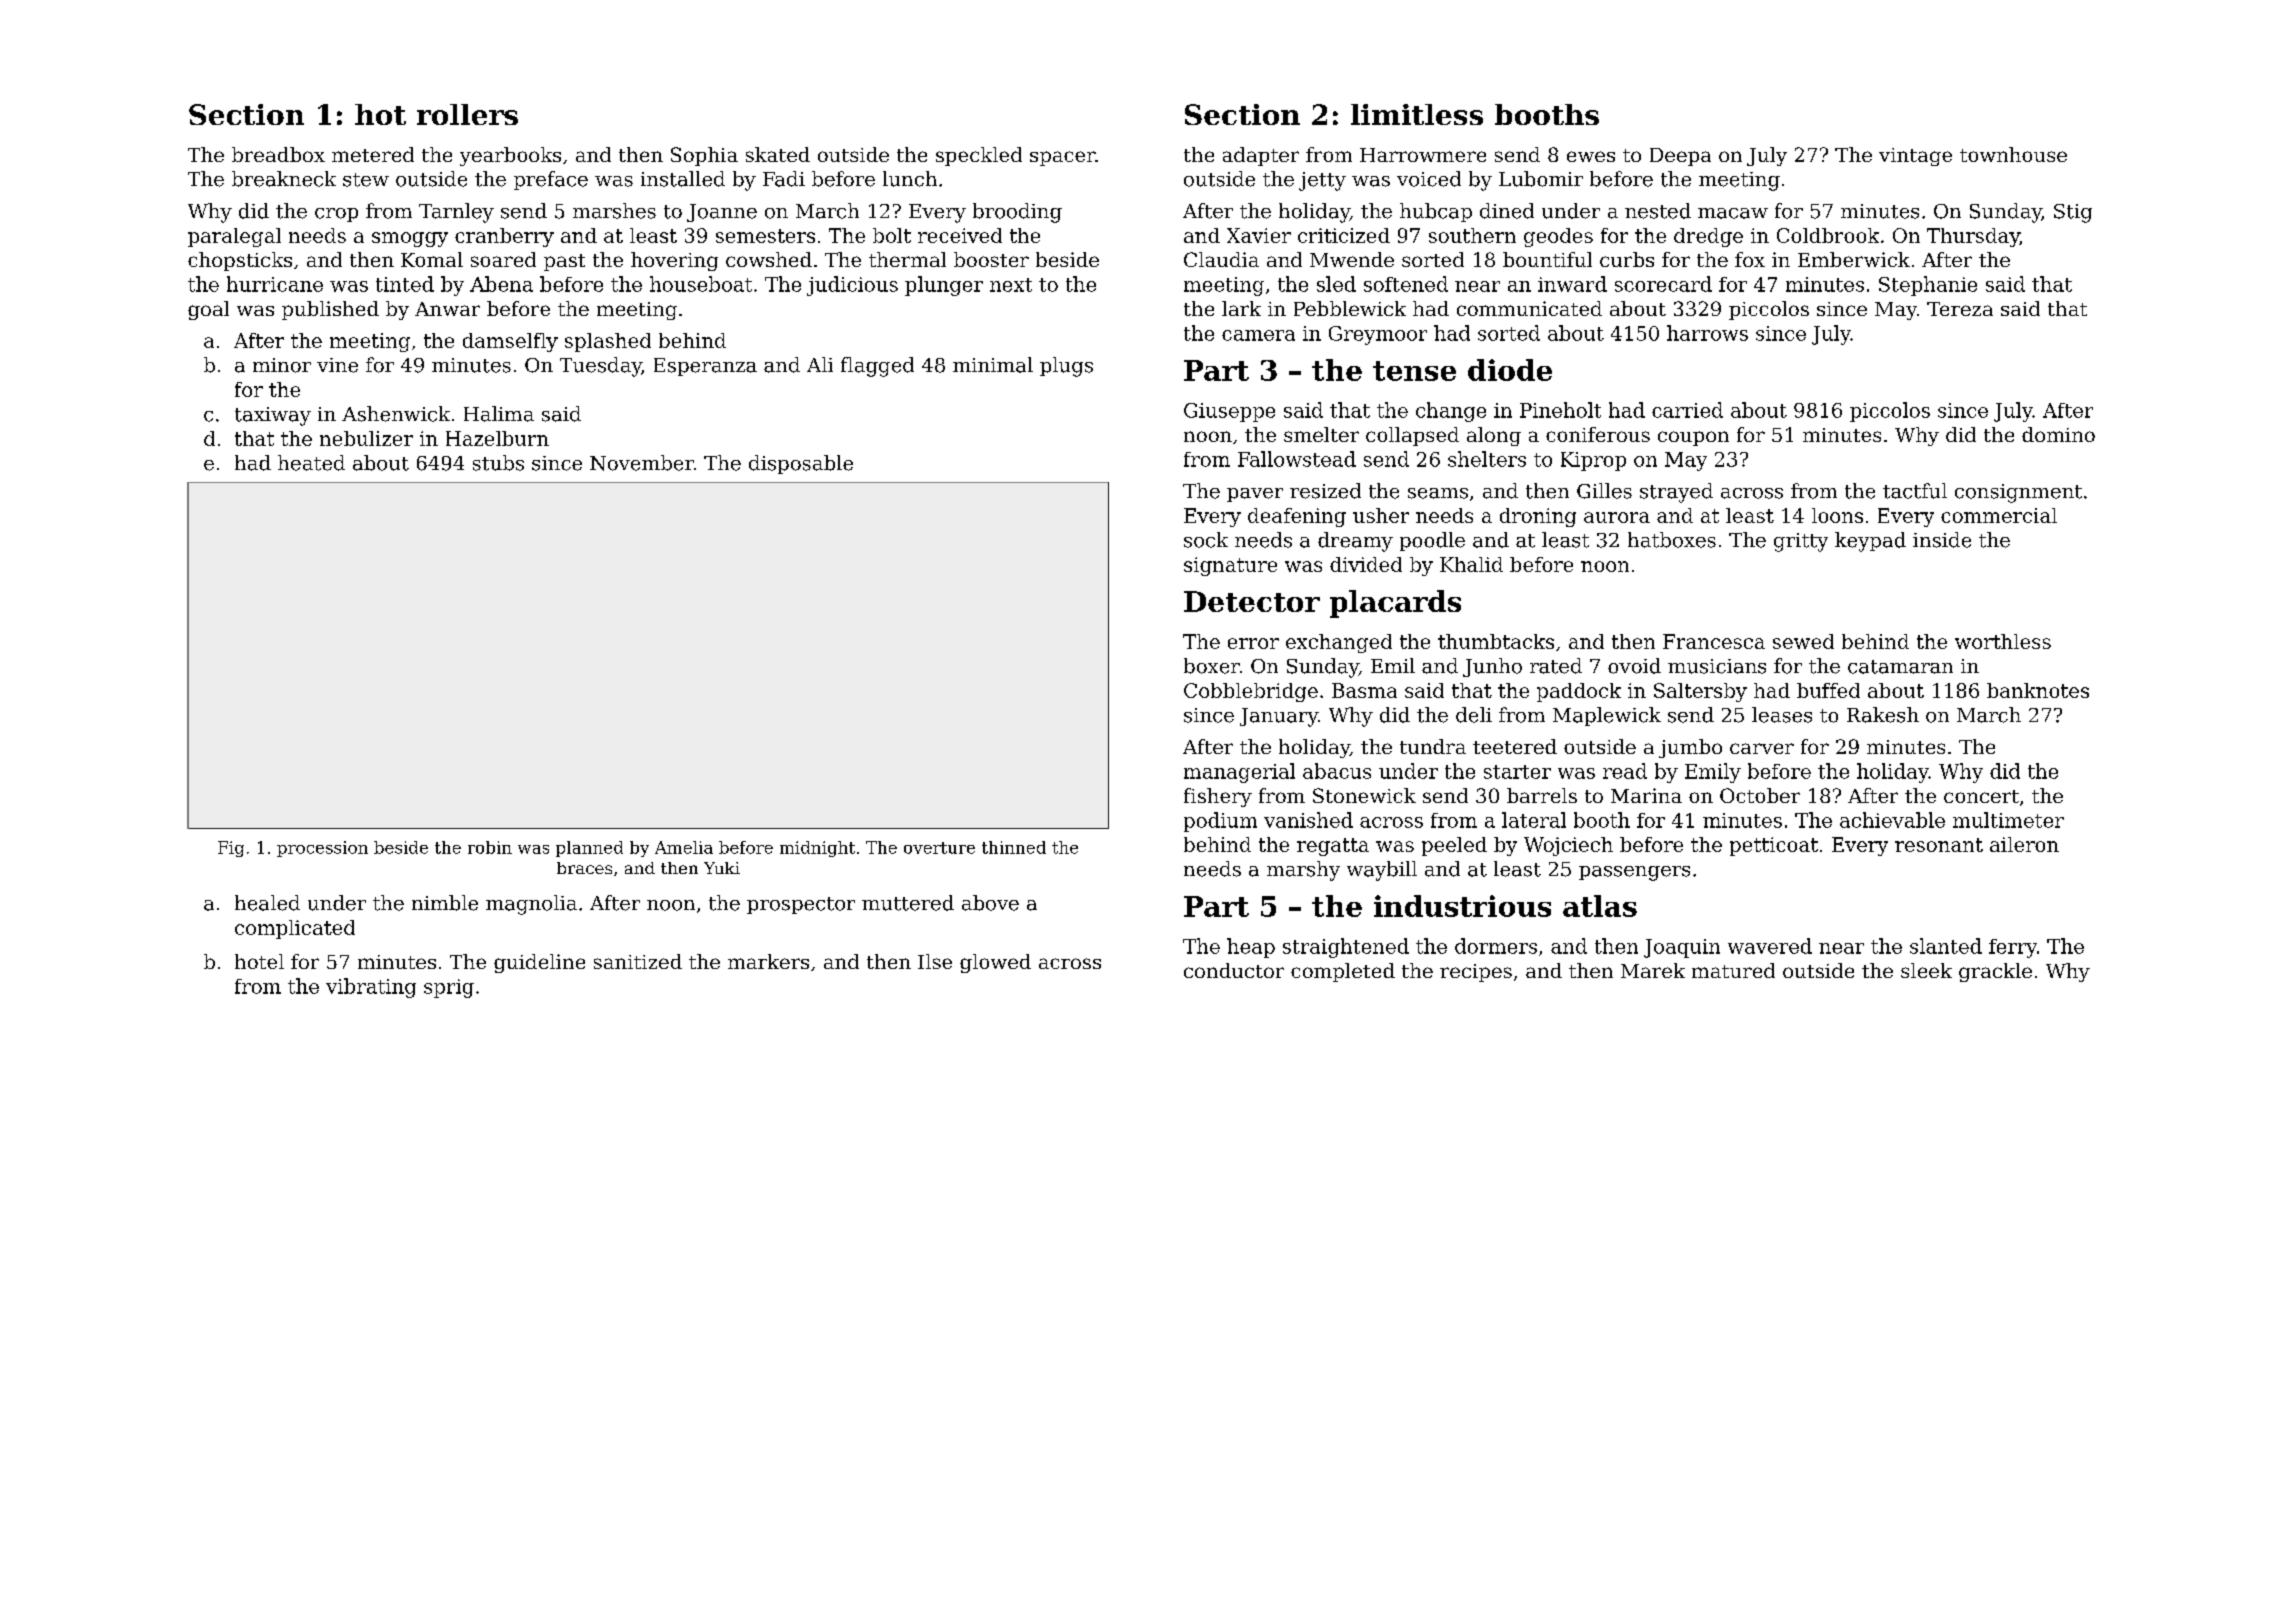  What do you see at coordinates (1417, 114) in the screenshot?
I see `limitless` at bounding box center [1417, 114].
